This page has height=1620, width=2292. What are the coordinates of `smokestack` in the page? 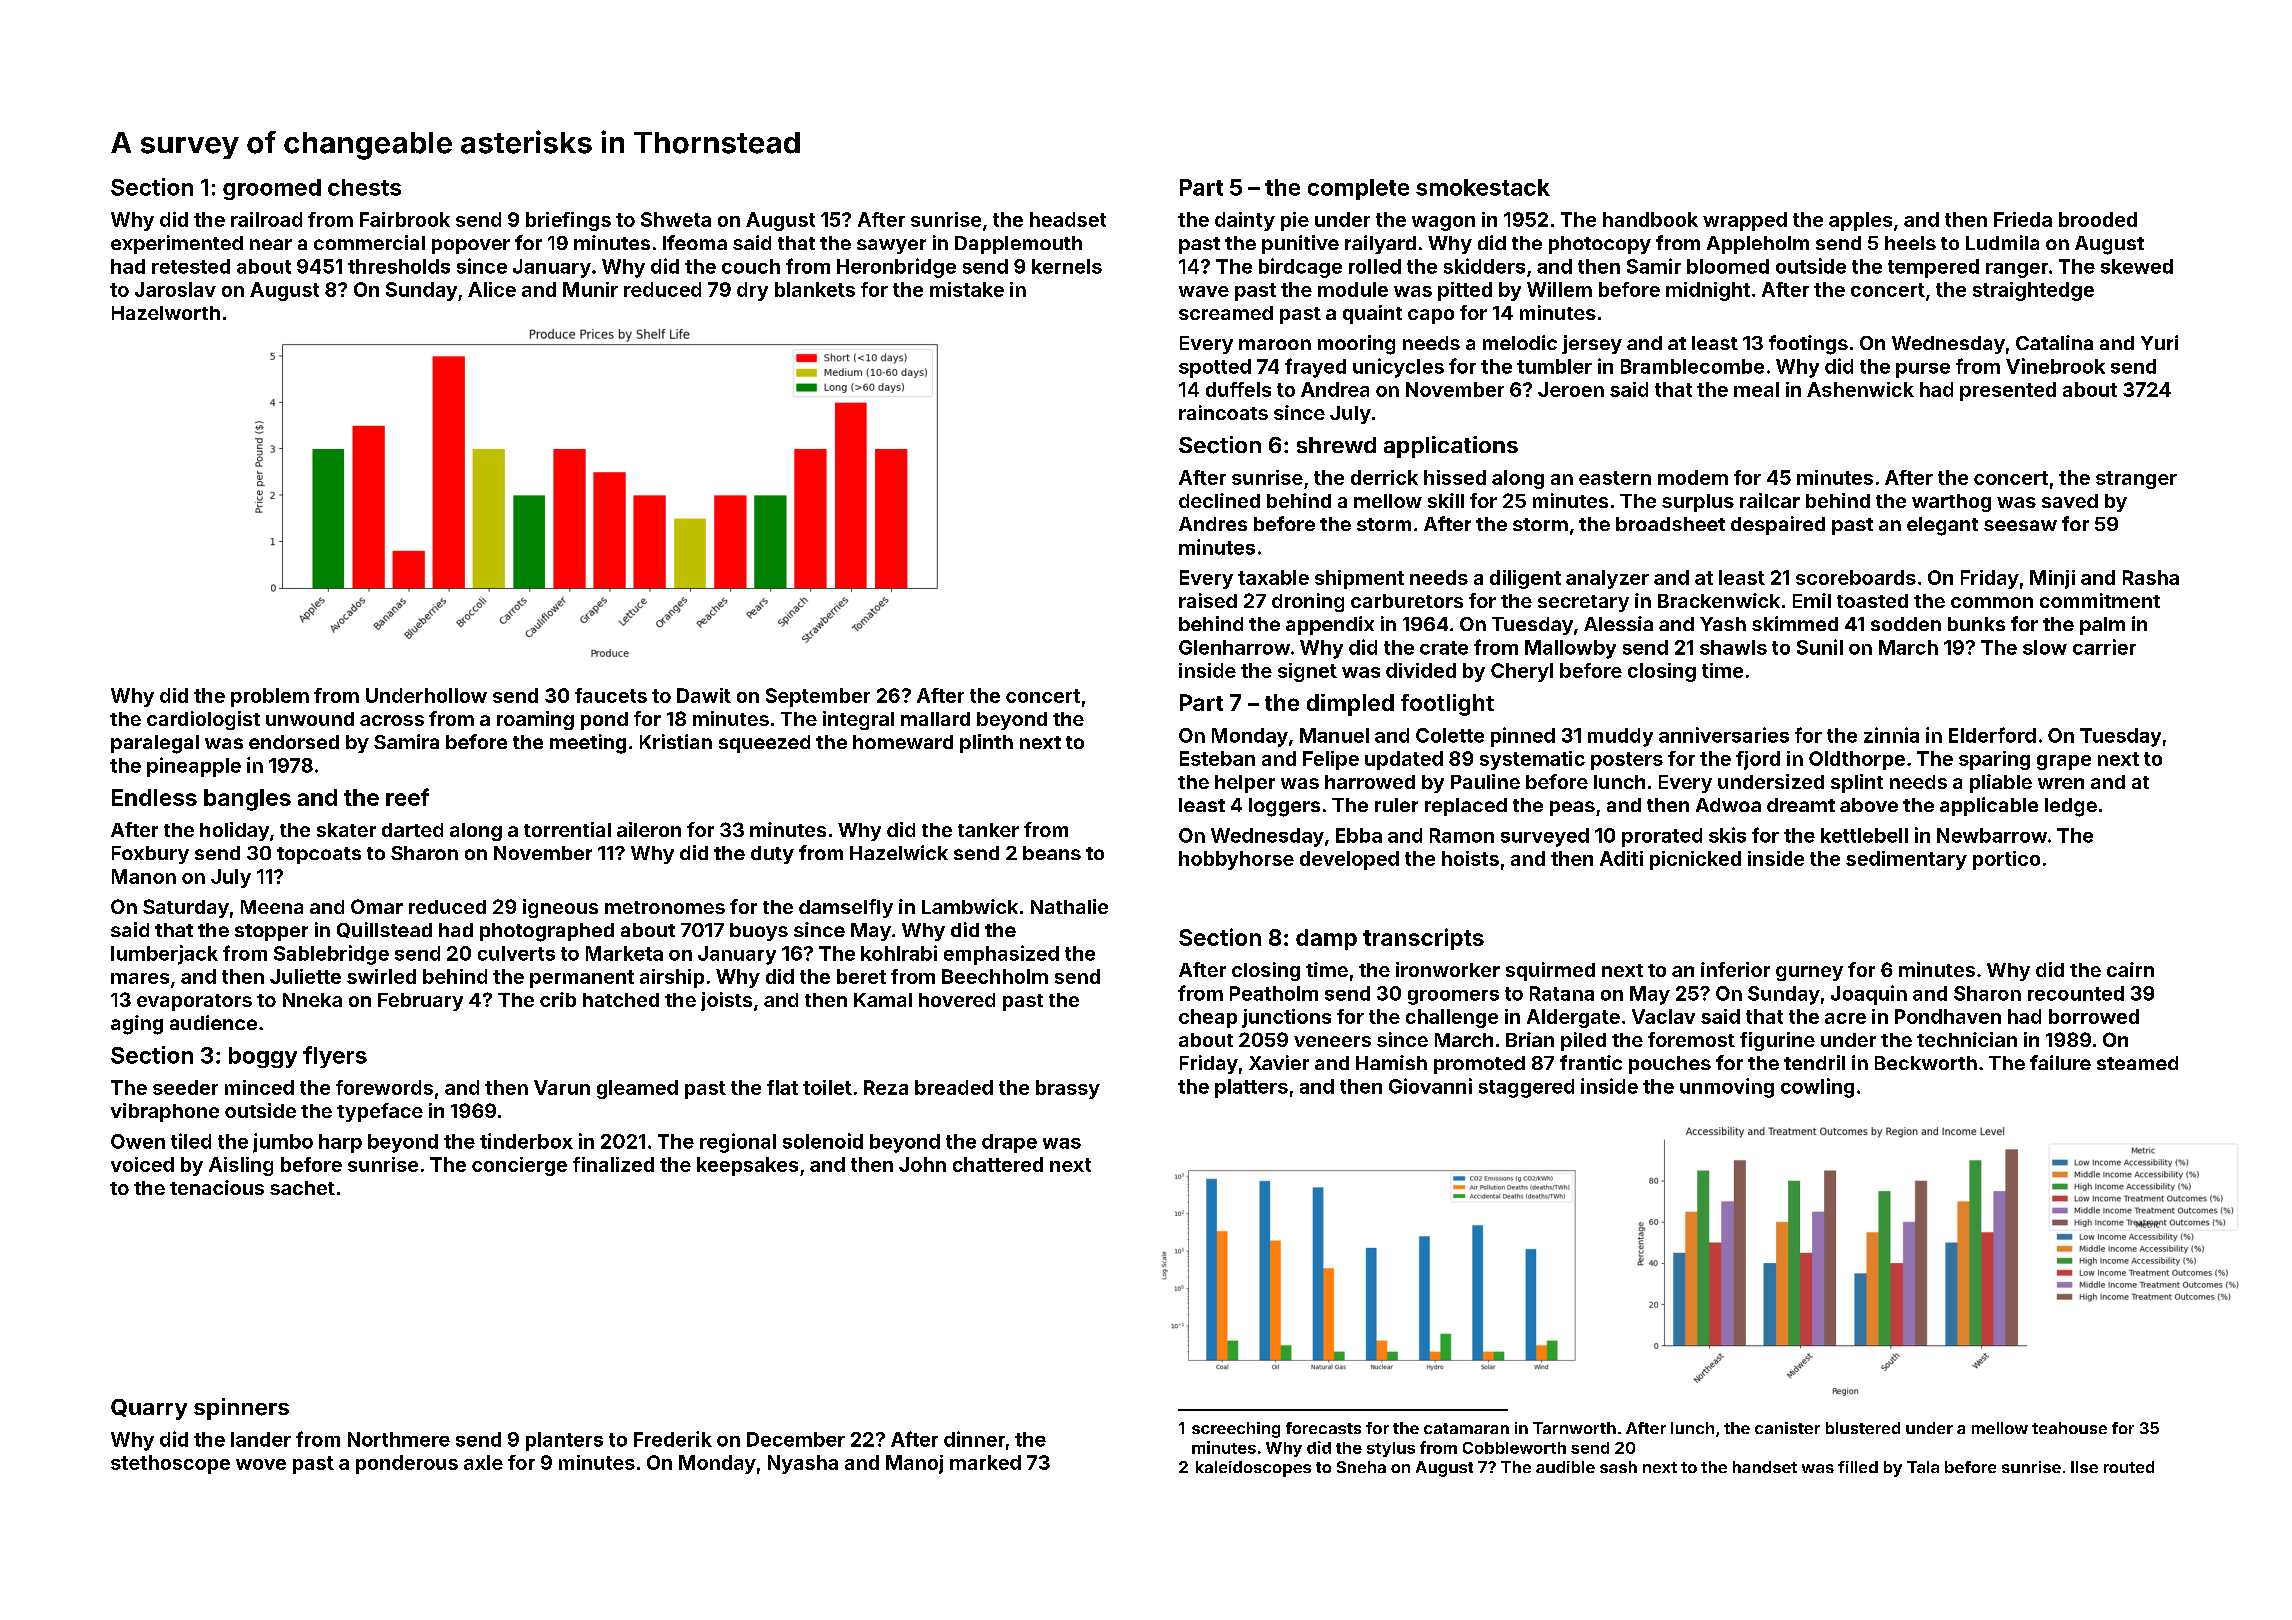 It's located at (1483, 187).
